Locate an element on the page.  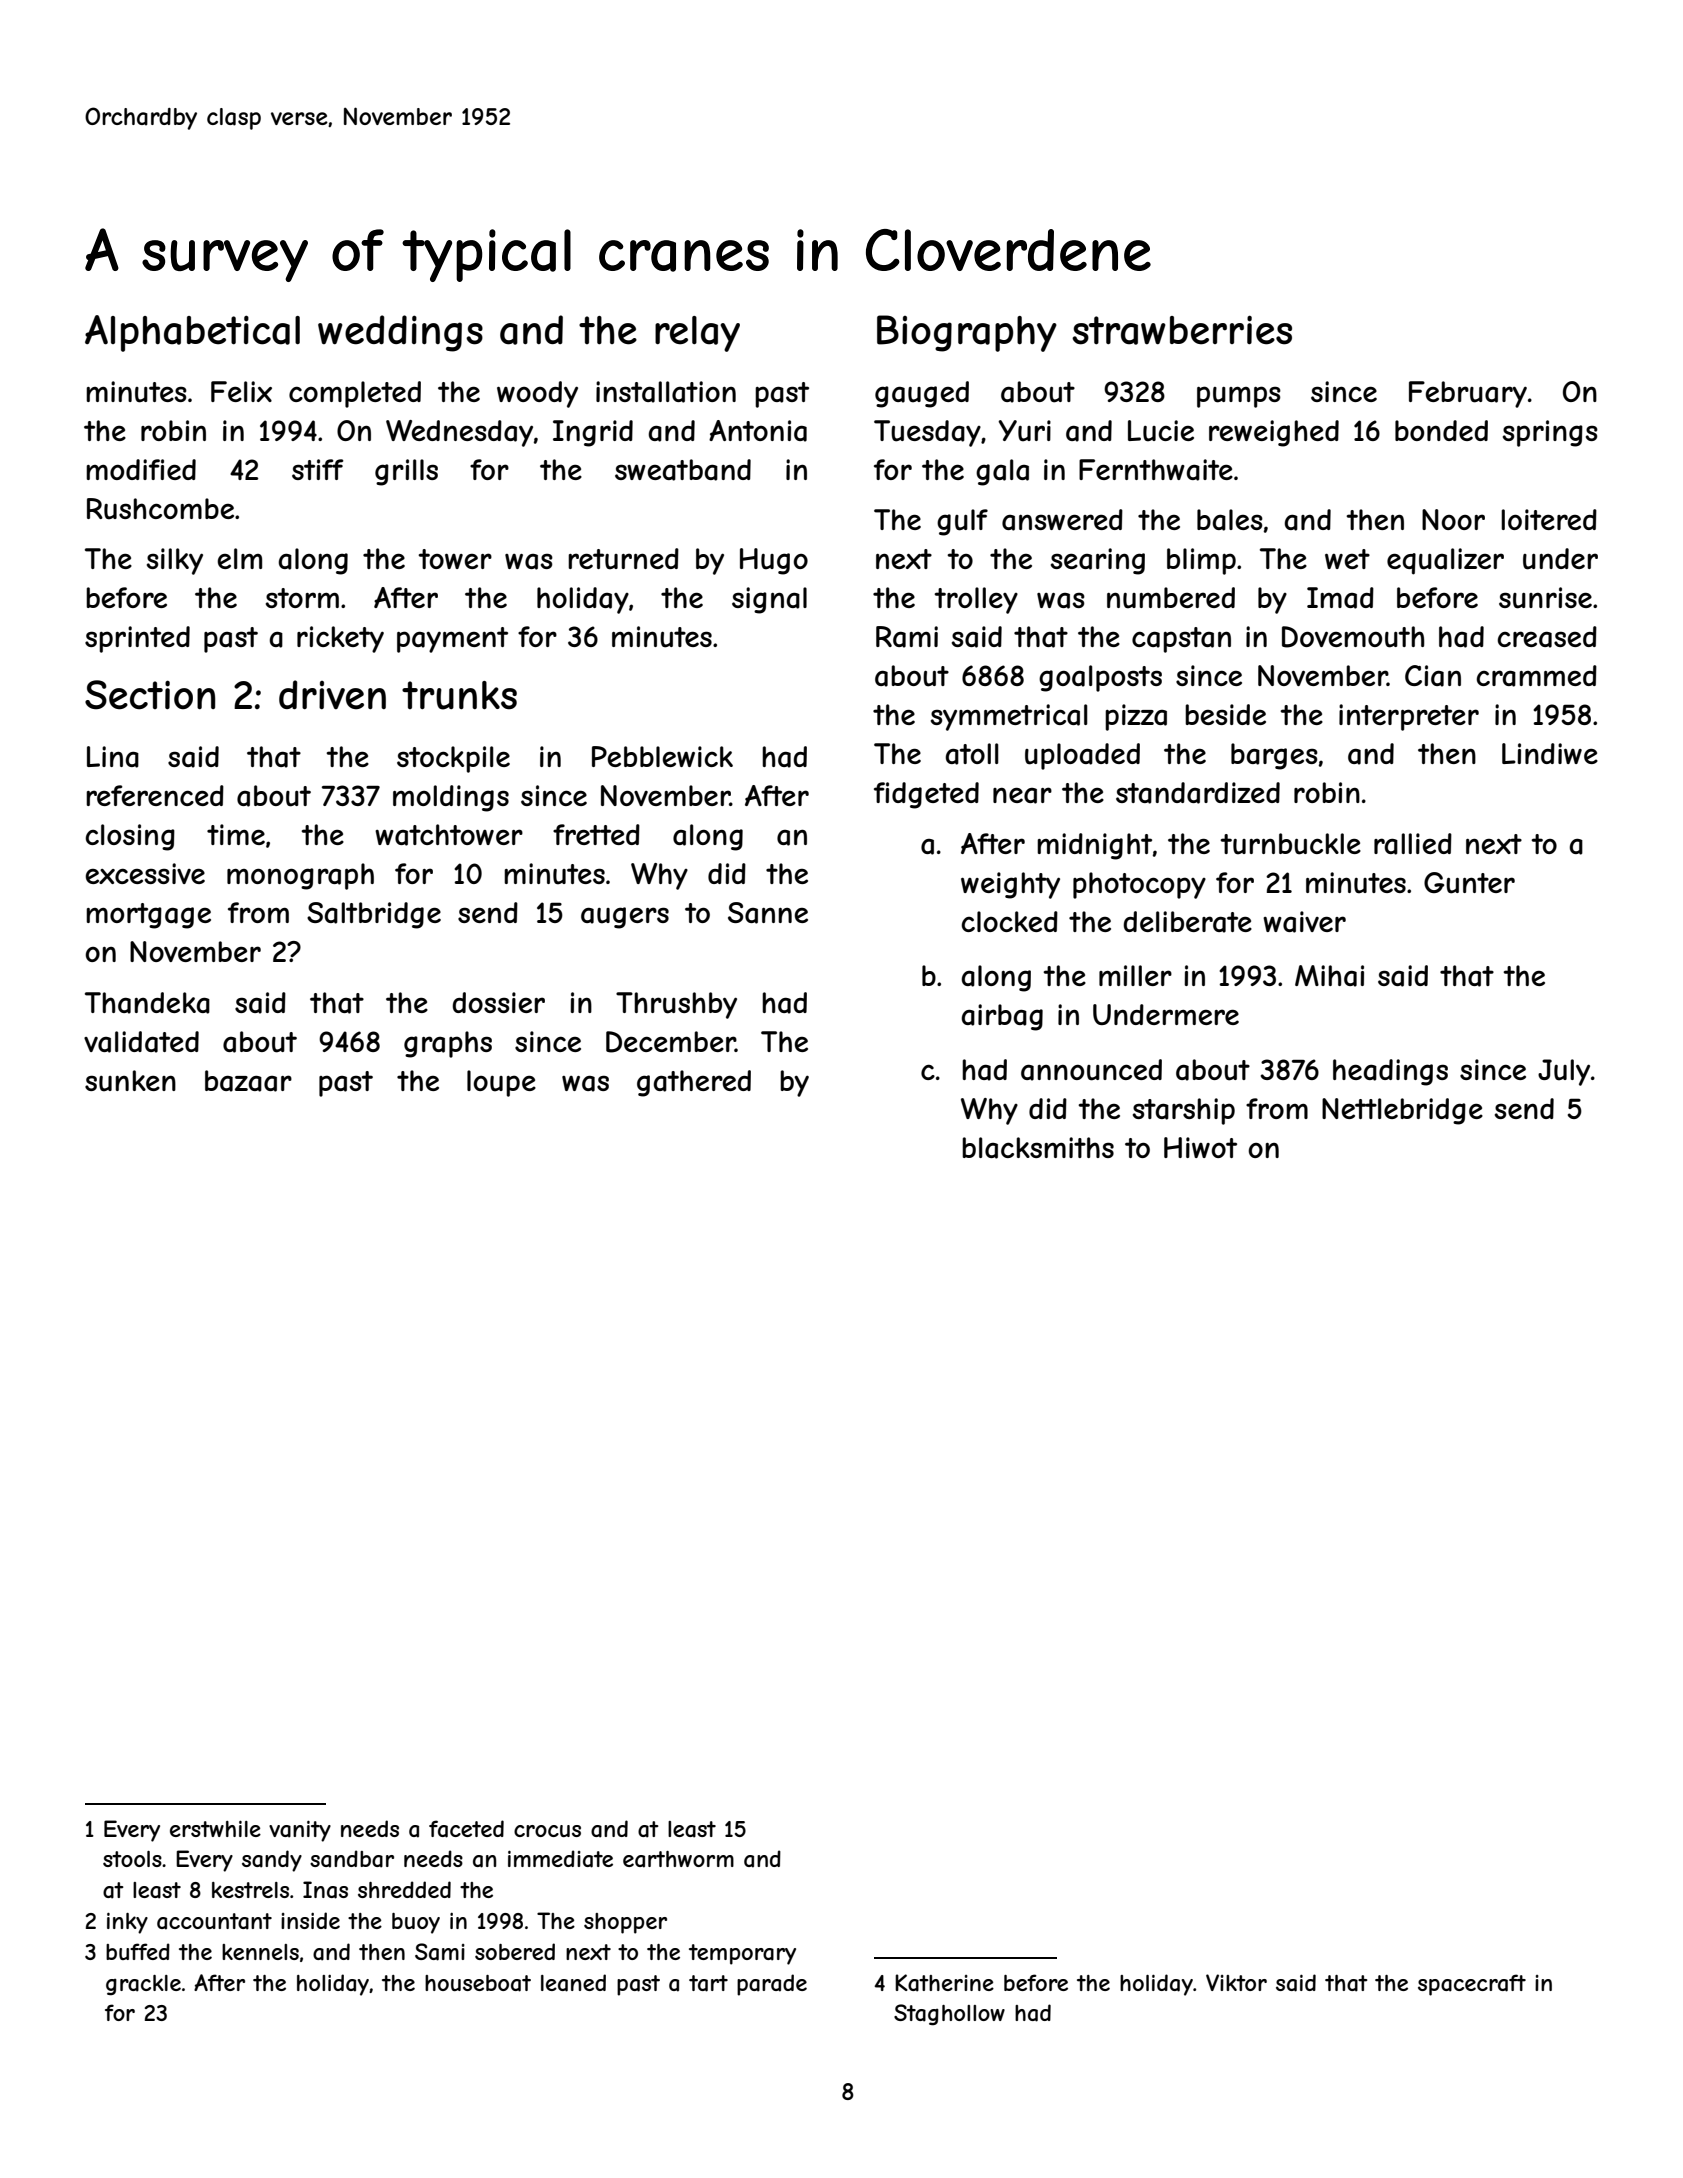
Hugo is located at coordinates (774, 561).
